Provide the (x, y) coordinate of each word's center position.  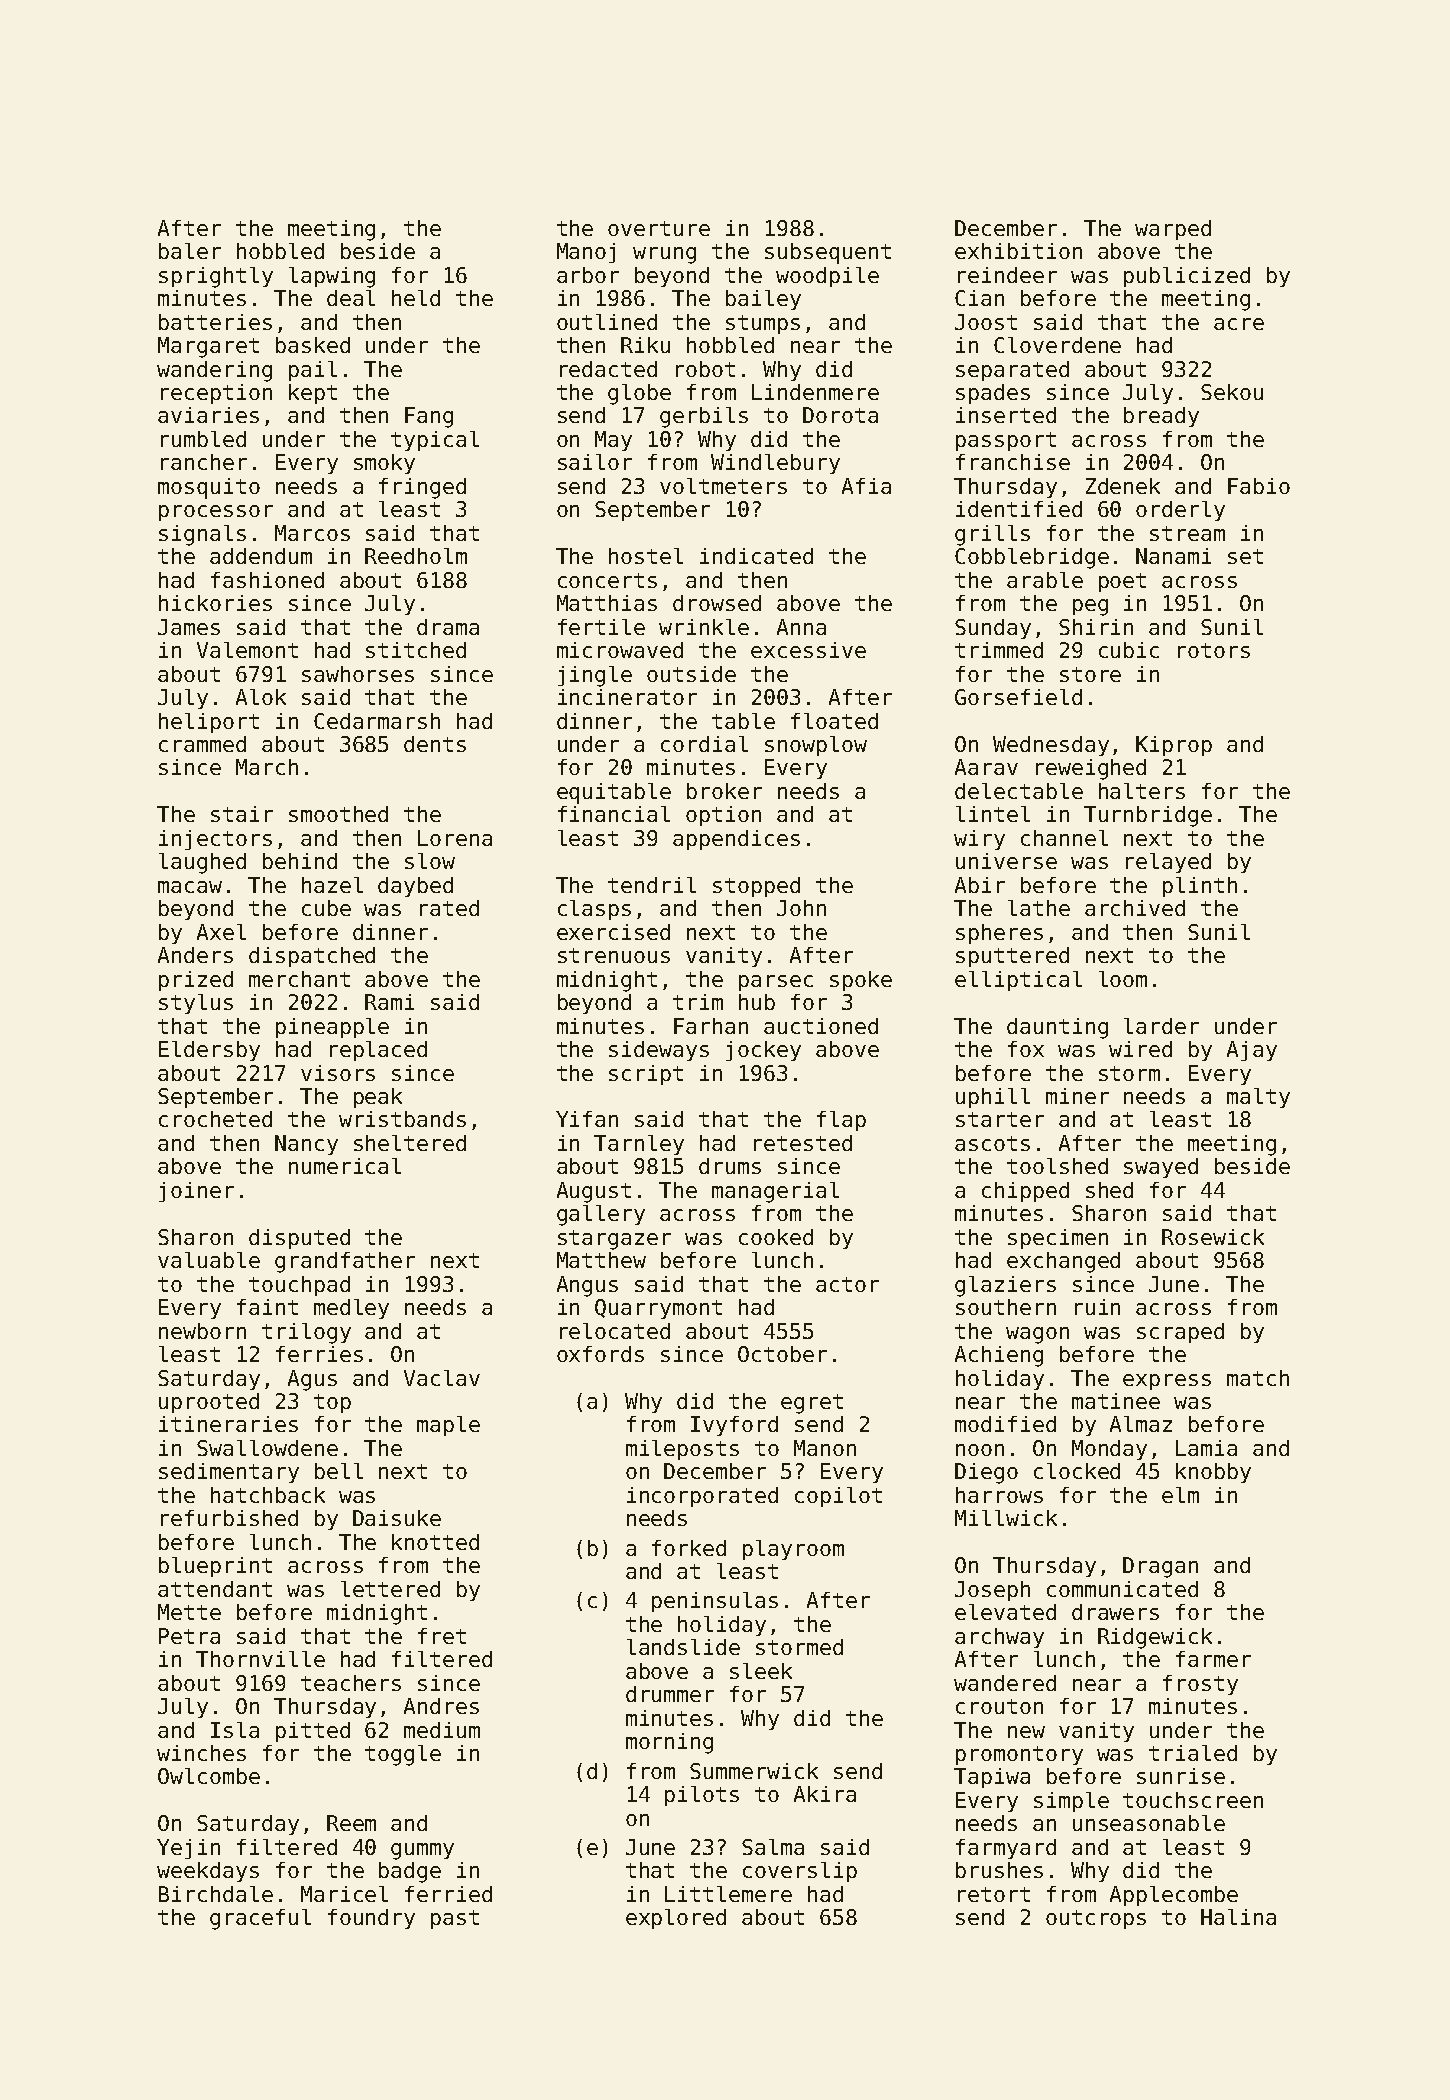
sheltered (410, 1143)
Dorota (840, 415)
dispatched (312, 957)
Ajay (1252, 1051)
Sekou (1232, 392)
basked (313, 345)
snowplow (816, 746)
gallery (601, 1215)
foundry (371, 1919)
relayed (1168, 863)
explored (676, 1919)
